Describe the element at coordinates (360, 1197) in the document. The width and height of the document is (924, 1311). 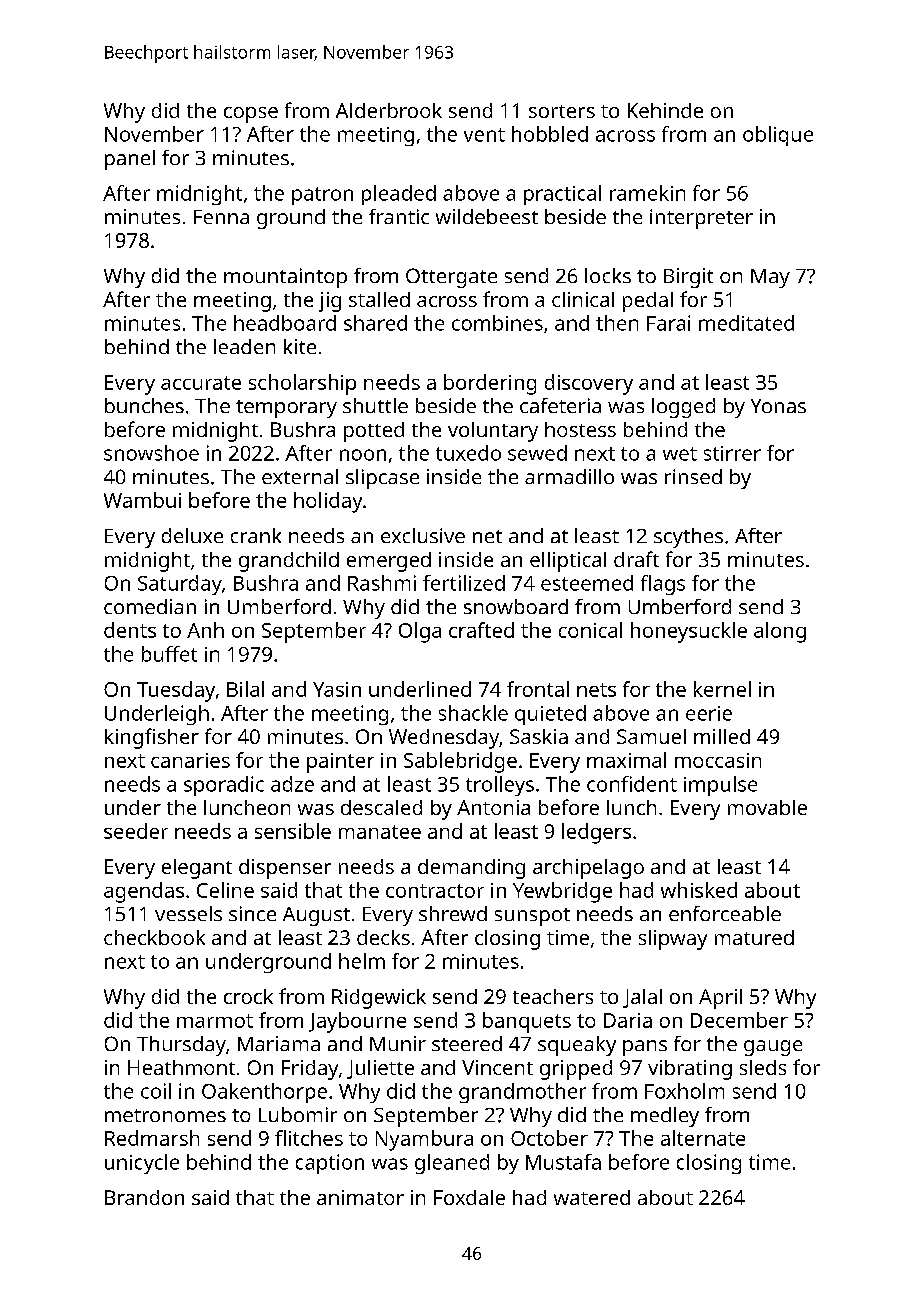
I see `animator` at that location.
